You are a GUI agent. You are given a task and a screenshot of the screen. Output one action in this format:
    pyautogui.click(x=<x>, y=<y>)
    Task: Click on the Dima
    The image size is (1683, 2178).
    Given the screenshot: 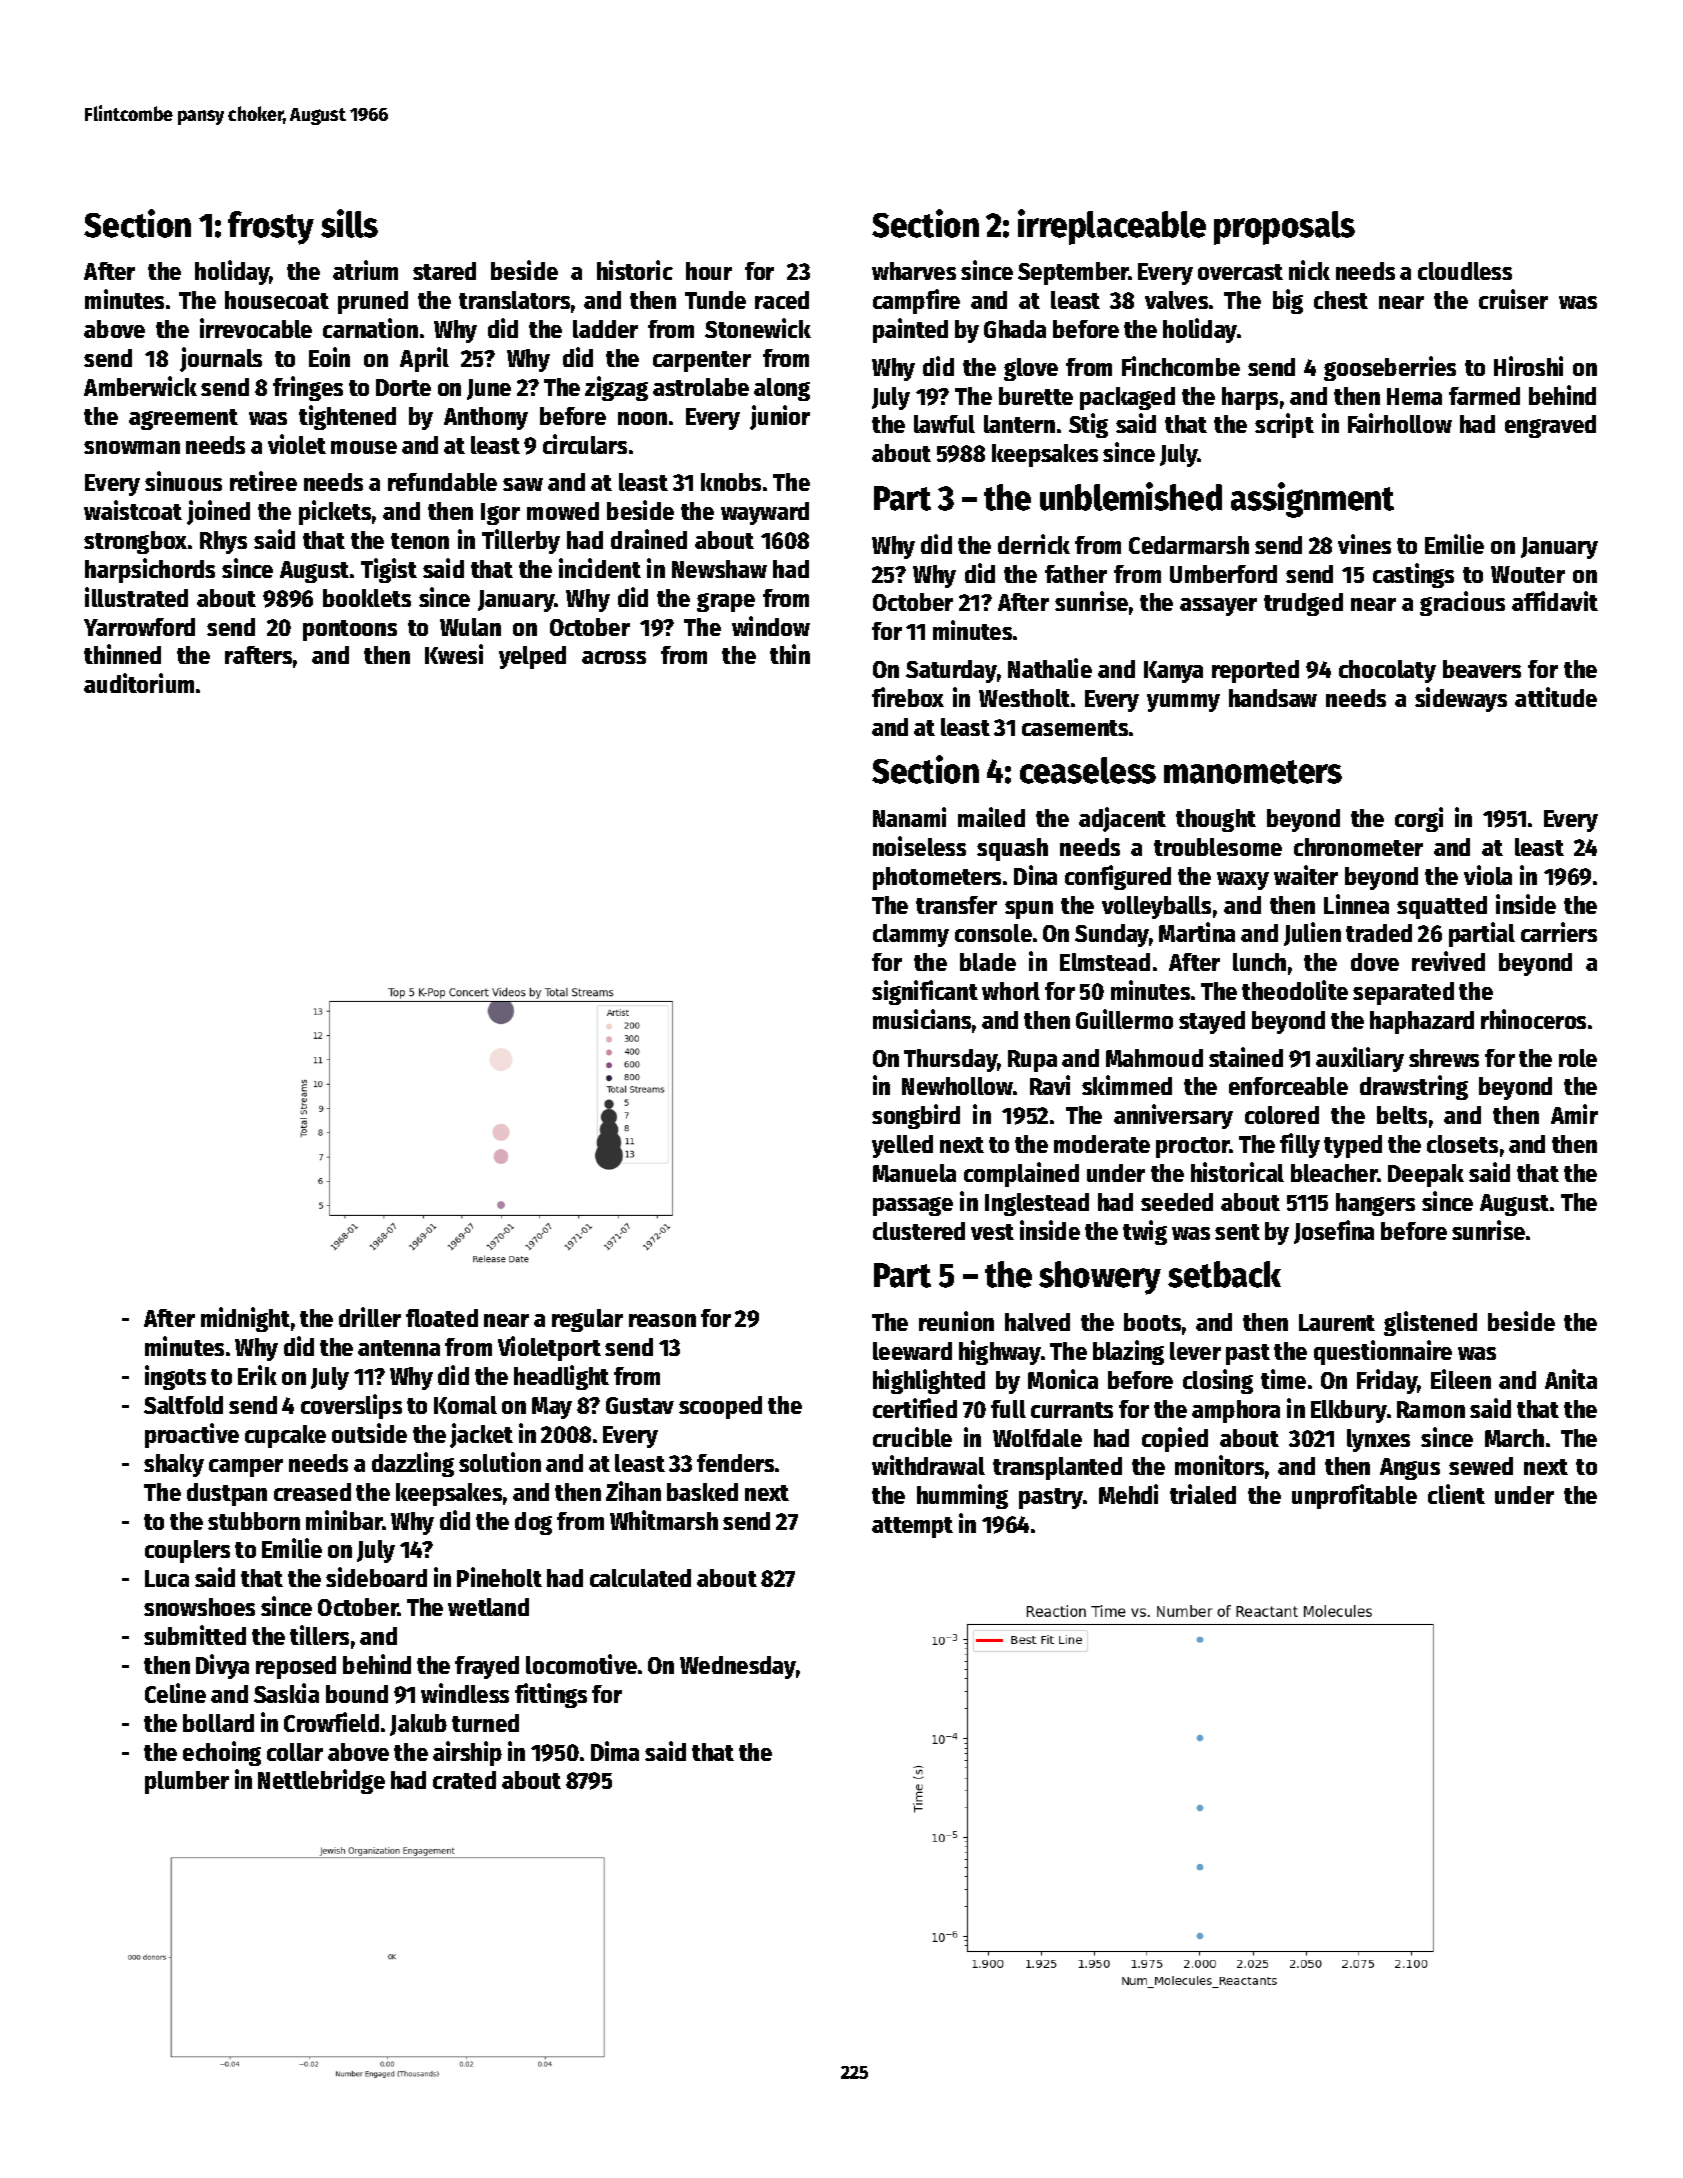 What is the action you would take?
    pyautogui.click(x=615, y=1751)
